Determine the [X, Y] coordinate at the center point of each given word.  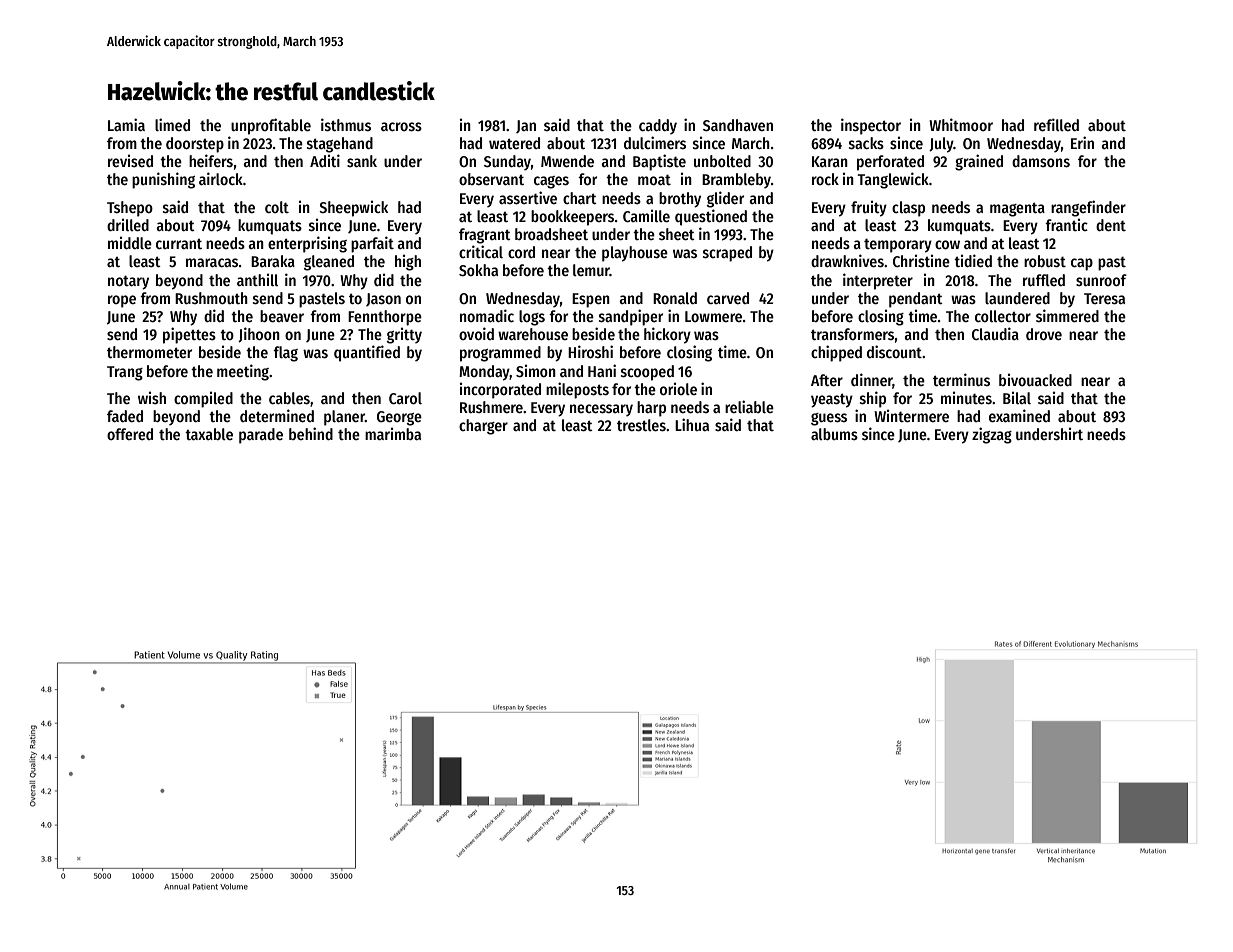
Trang [125, 373]
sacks [866, 143]
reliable [749, 406]
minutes [966, 398]
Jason [383, 299]
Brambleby [736, 180]
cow [947, 244]
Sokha [478, 270]
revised [130, 160]
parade [261, 436]
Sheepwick [353, 208]
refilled [1056, 124]
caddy [658, 126]
